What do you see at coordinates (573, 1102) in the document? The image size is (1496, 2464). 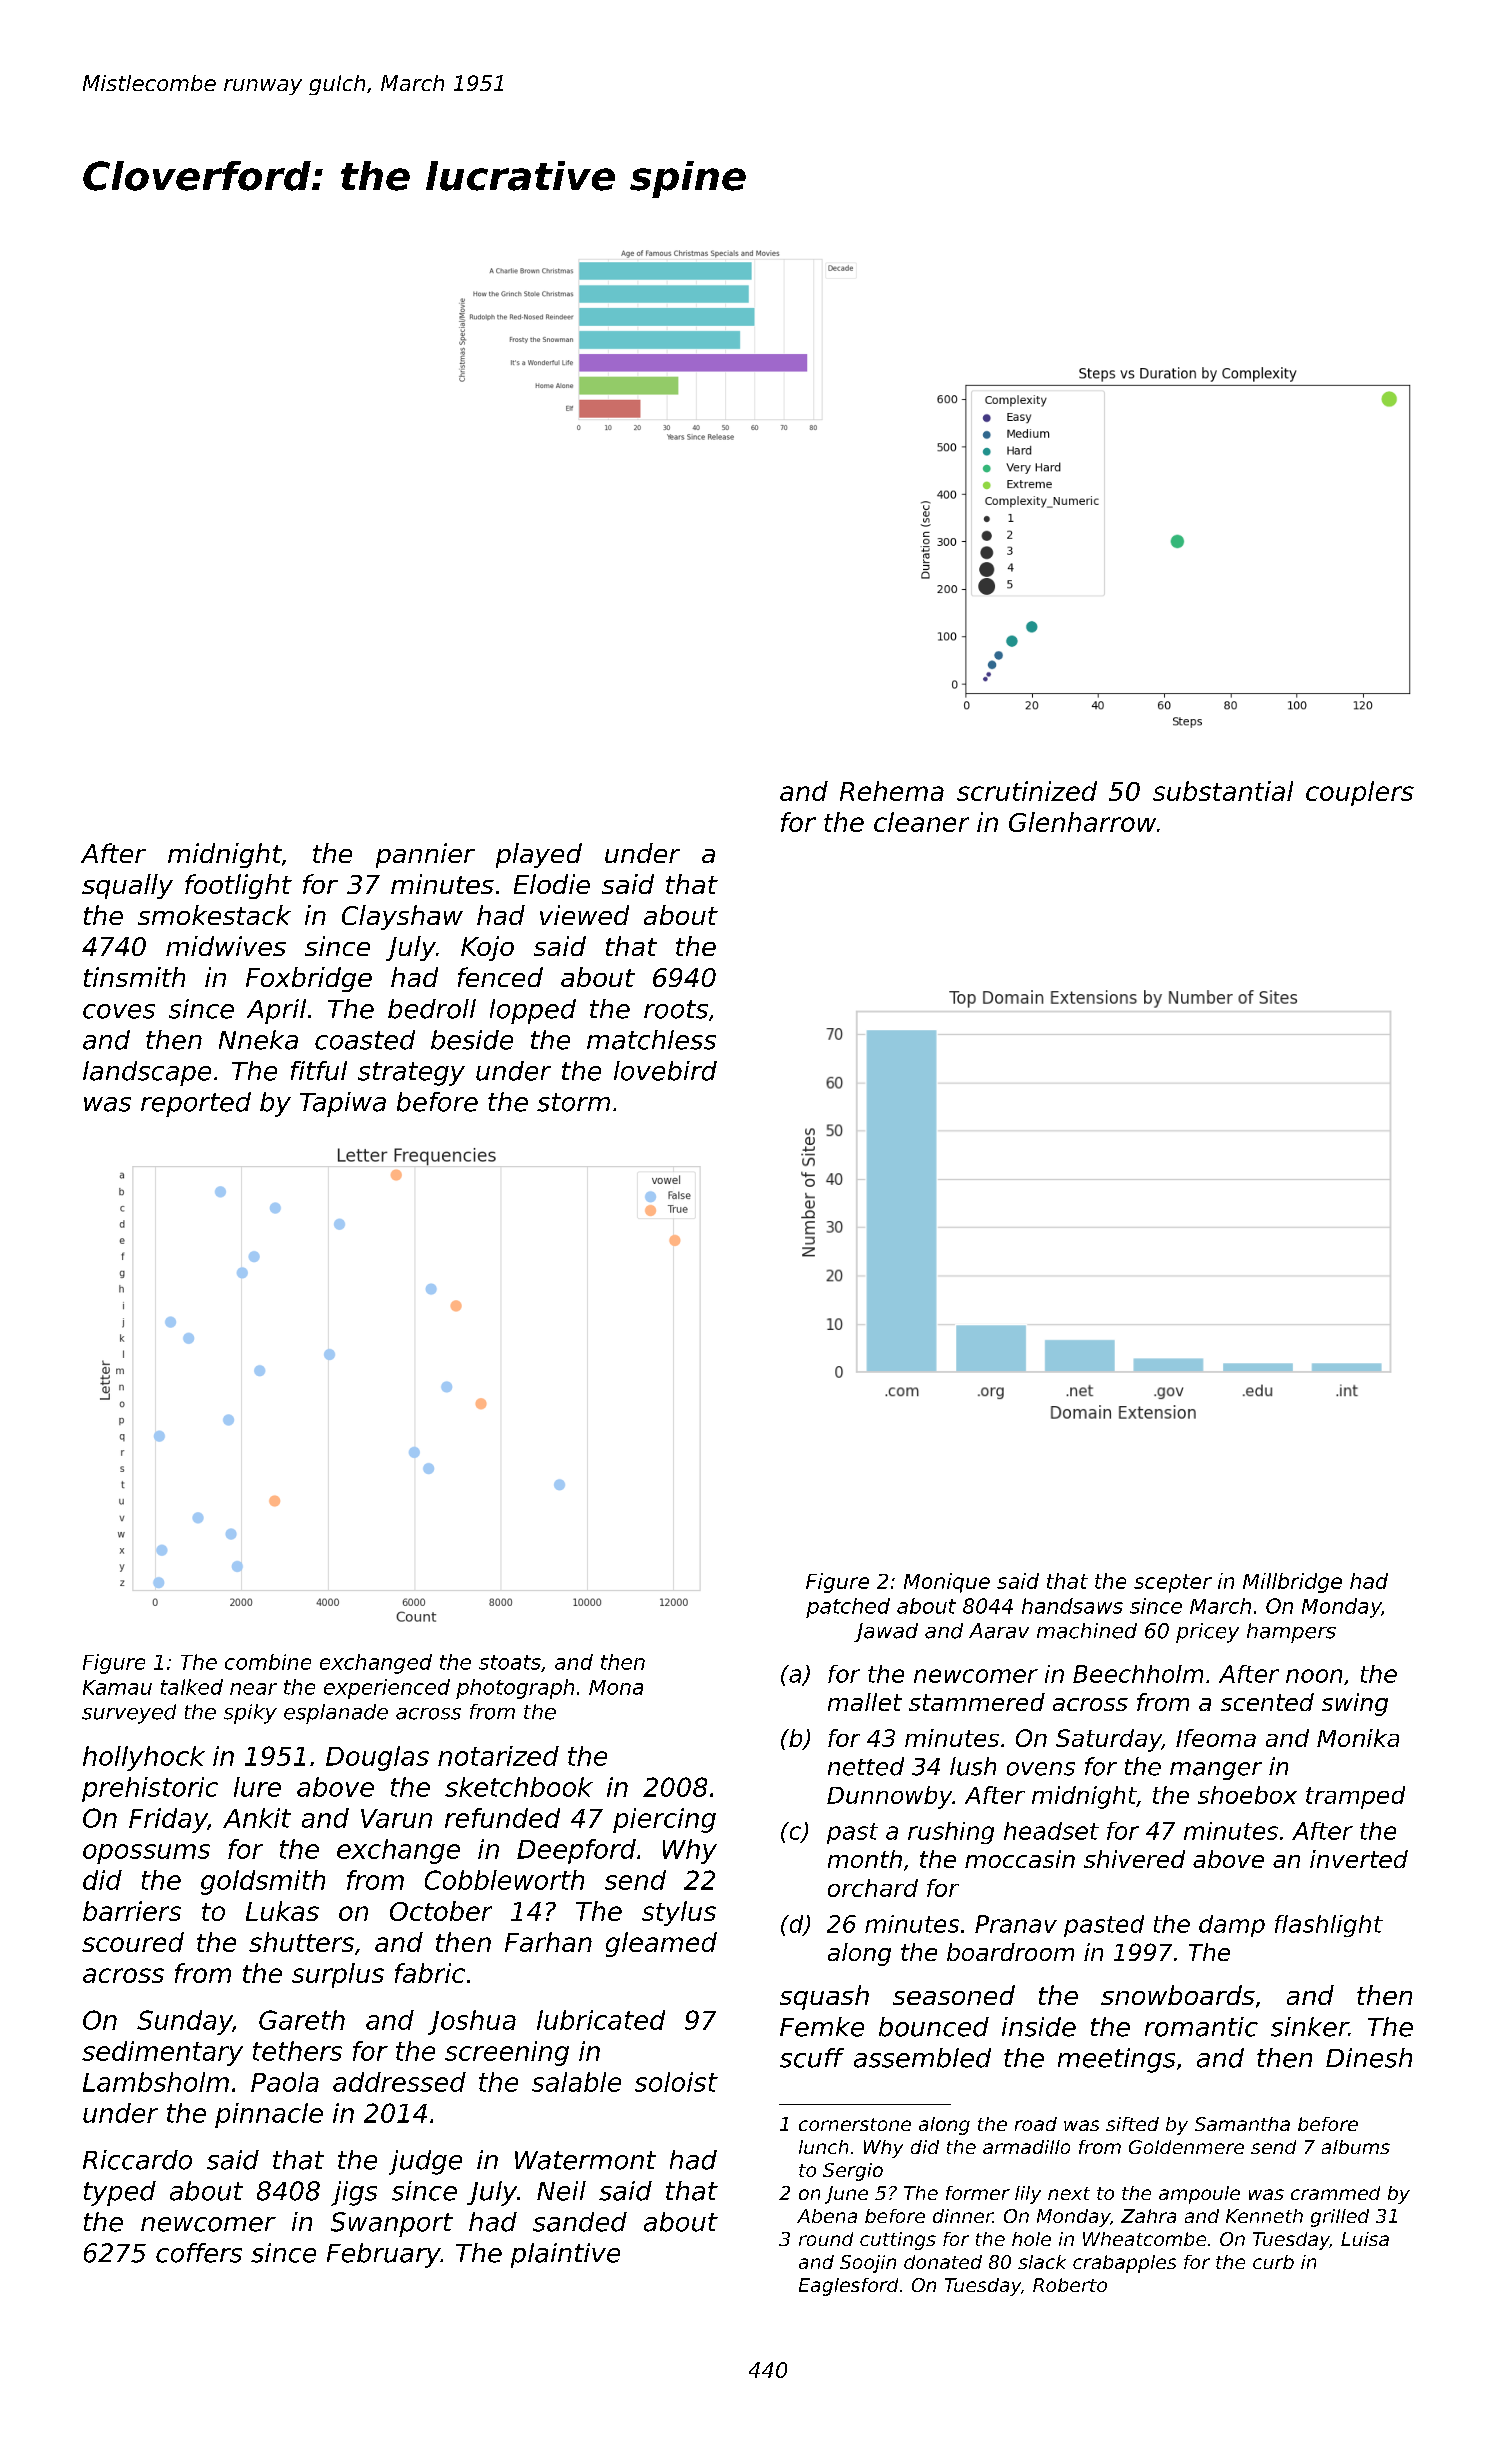 I see `storm` at bounding box center [573, 1102].
